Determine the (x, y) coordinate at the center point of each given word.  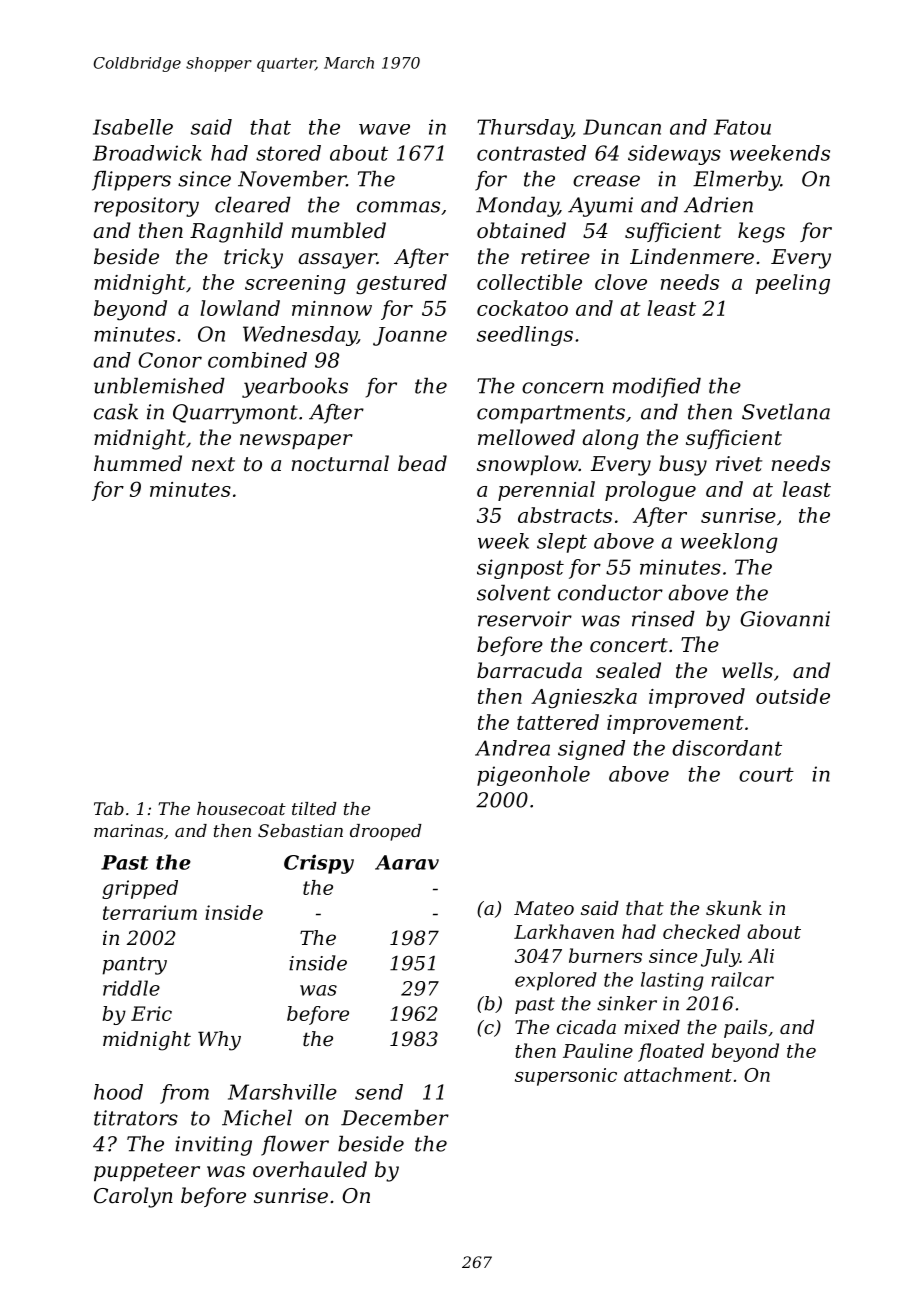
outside (793, 696)
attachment (678, 1074)
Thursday (524, 129)
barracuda (529, 670)
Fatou (742, 127)
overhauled (310, 1169)
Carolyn (133, 1197)
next (213, 464)
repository (146, 207)
